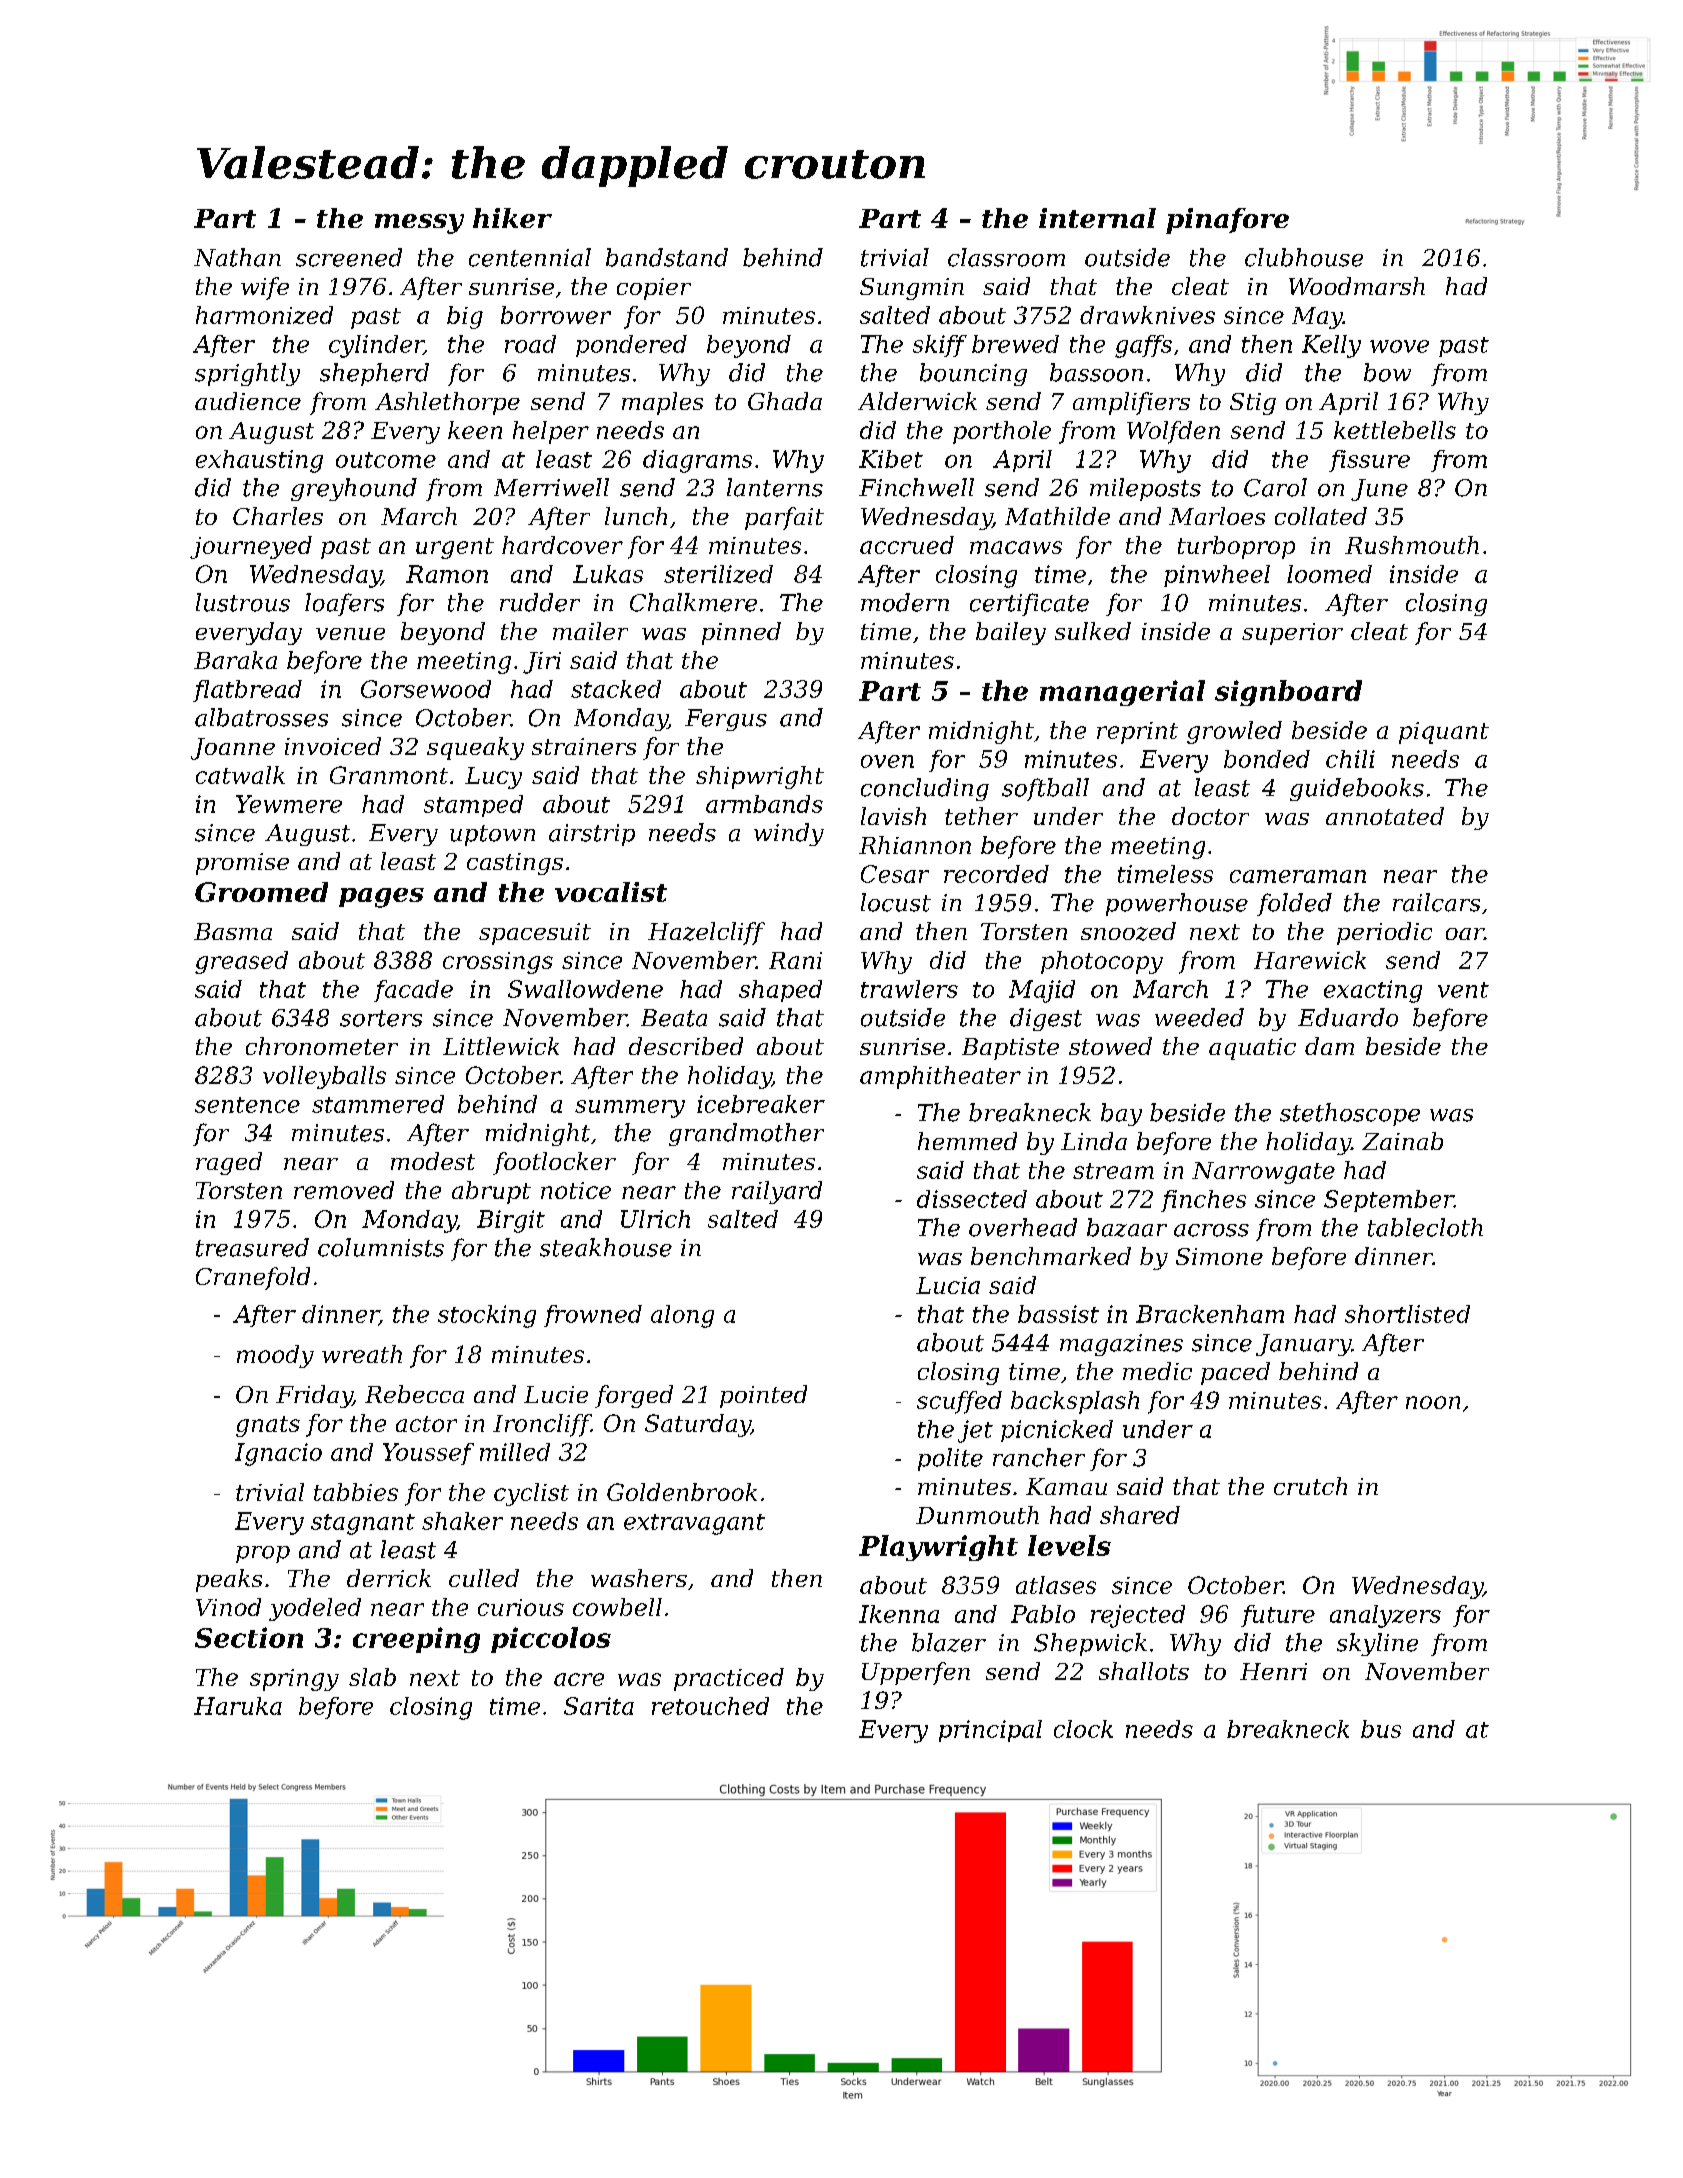 This page has height=2178, width=1683. What do you see at coordinates (243, 602) in the page?
I see `lustrous` at bounding box center [243, 602].
